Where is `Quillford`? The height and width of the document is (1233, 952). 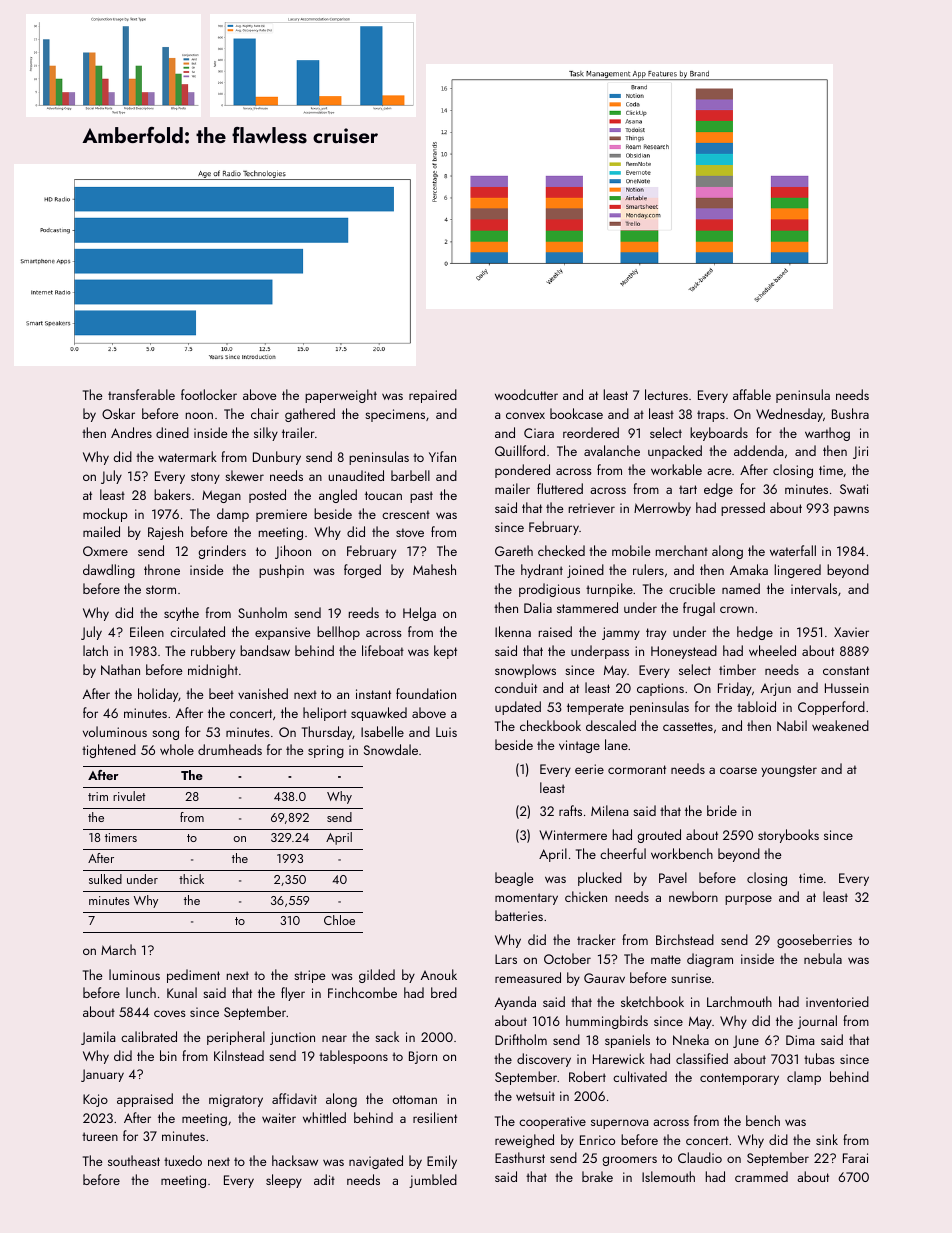 Quillford is located at coordinates (520, 450).
